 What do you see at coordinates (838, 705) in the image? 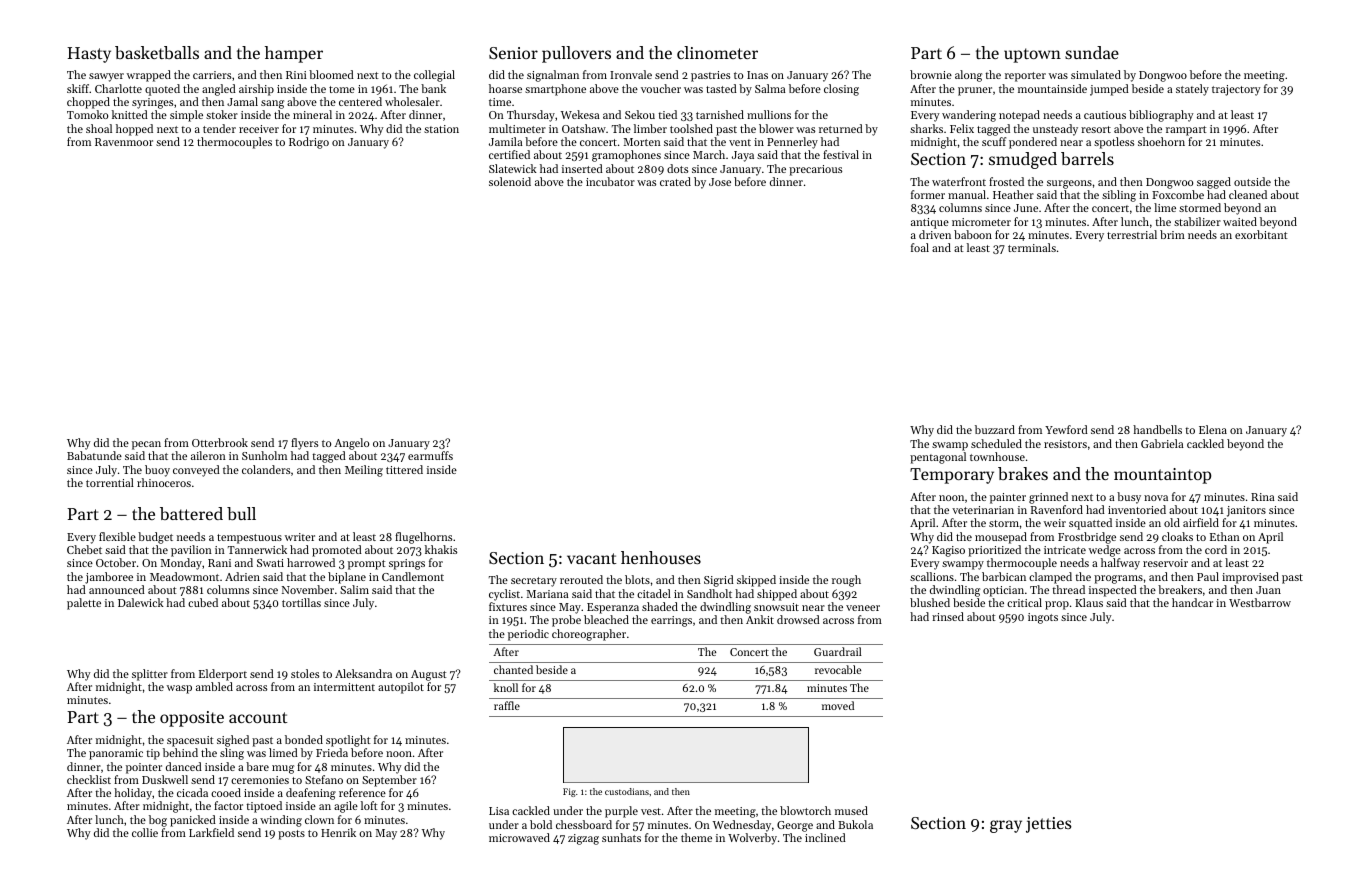
I see `moved` at bounding box center [838, 705].
